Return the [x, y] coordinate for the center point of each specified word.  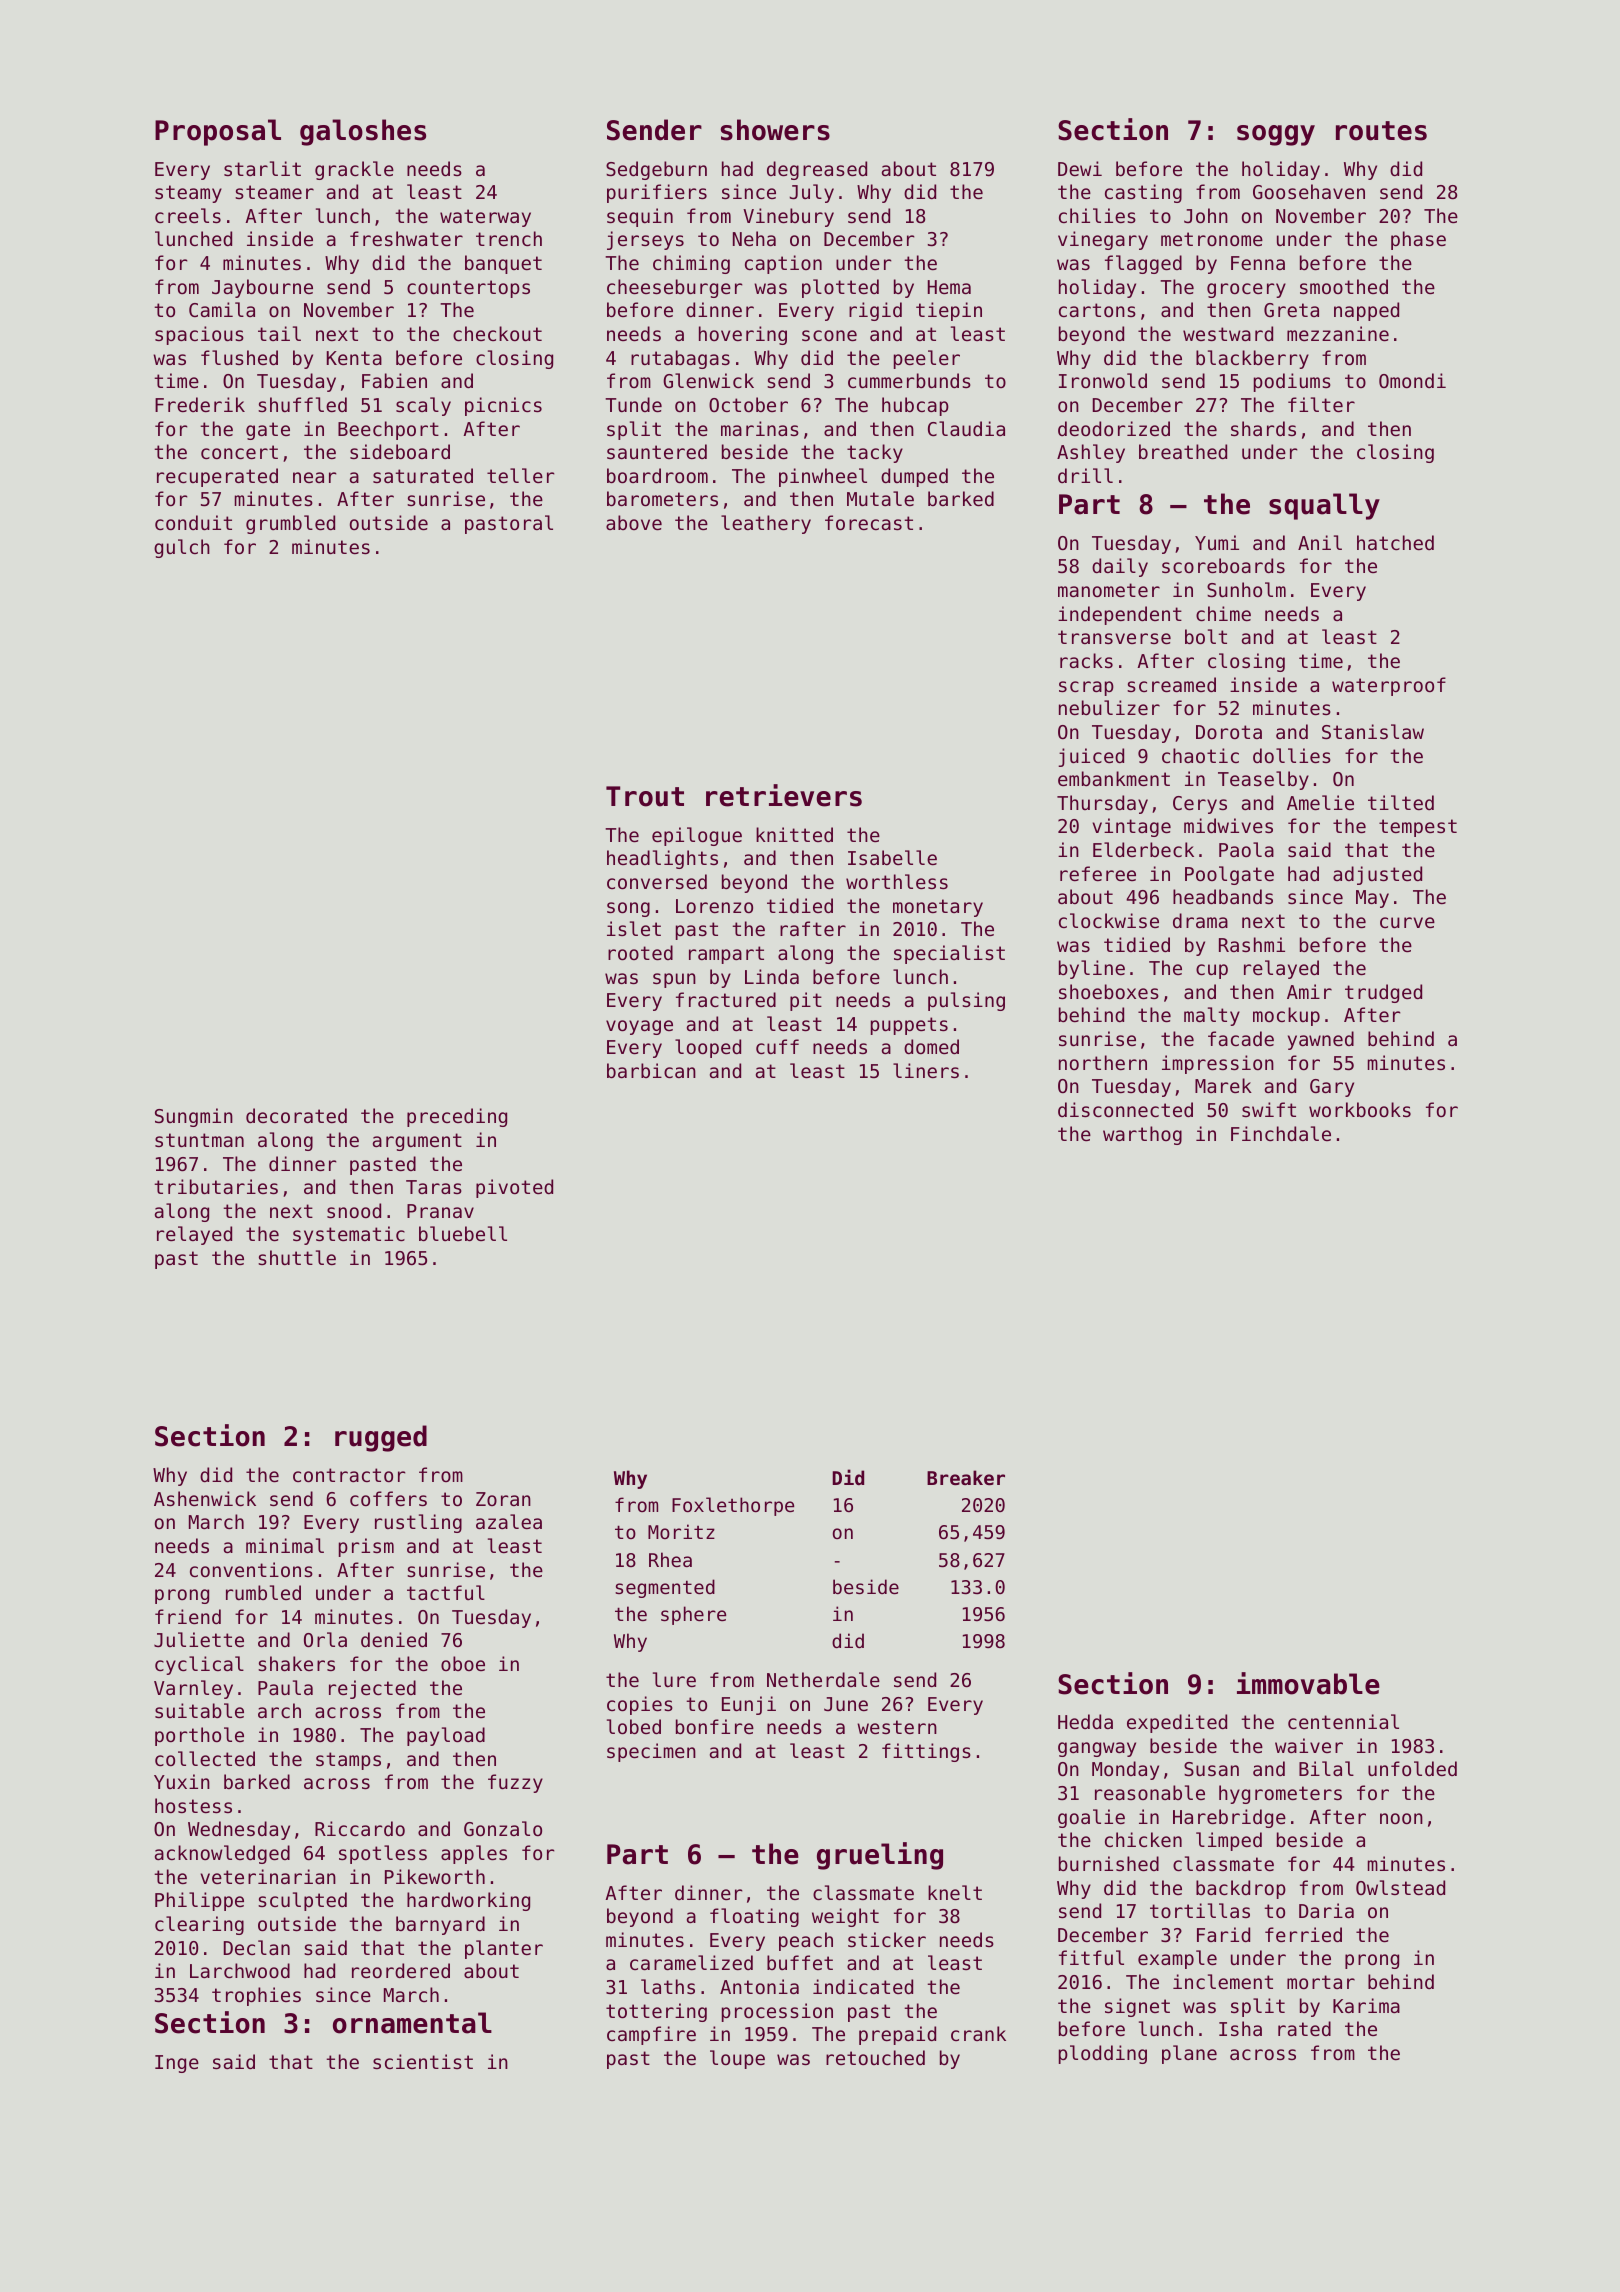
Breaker [966, 1477]
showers [775, 130]
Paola [1246, 849]
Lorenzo [714, 906]
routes [1381, 131]
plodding [1103, 2054]
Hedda [1085, 1721]
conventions [251, 1569]
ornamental [412, 2023]
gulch [182, 548]
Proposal [218, 132]
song [628, 909]
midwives [1228, 825]
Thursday [1102, 804]
